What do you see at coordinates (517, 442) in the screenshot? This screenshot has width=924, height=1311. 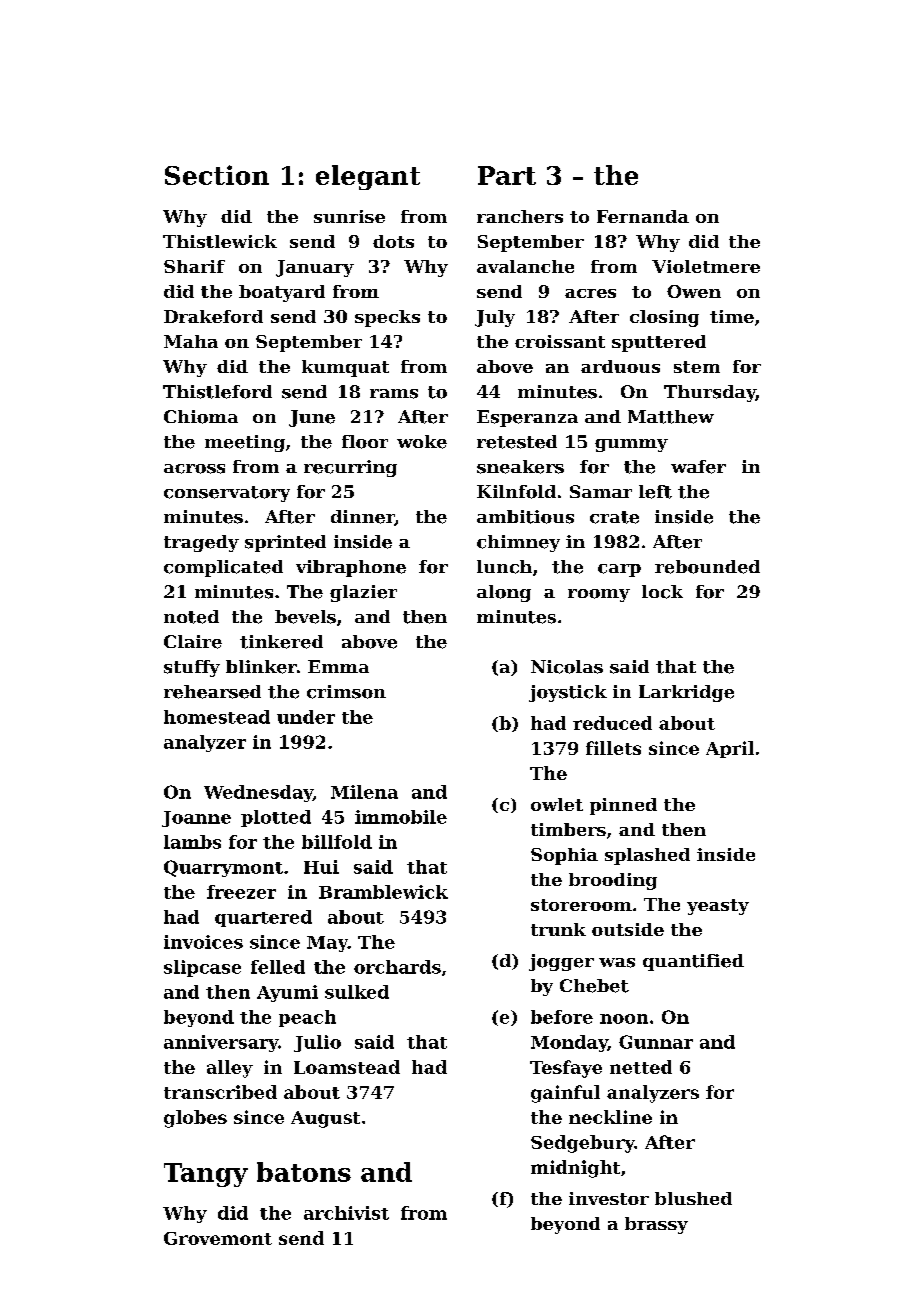 I see `retested` at bounding box center [517, 442].
